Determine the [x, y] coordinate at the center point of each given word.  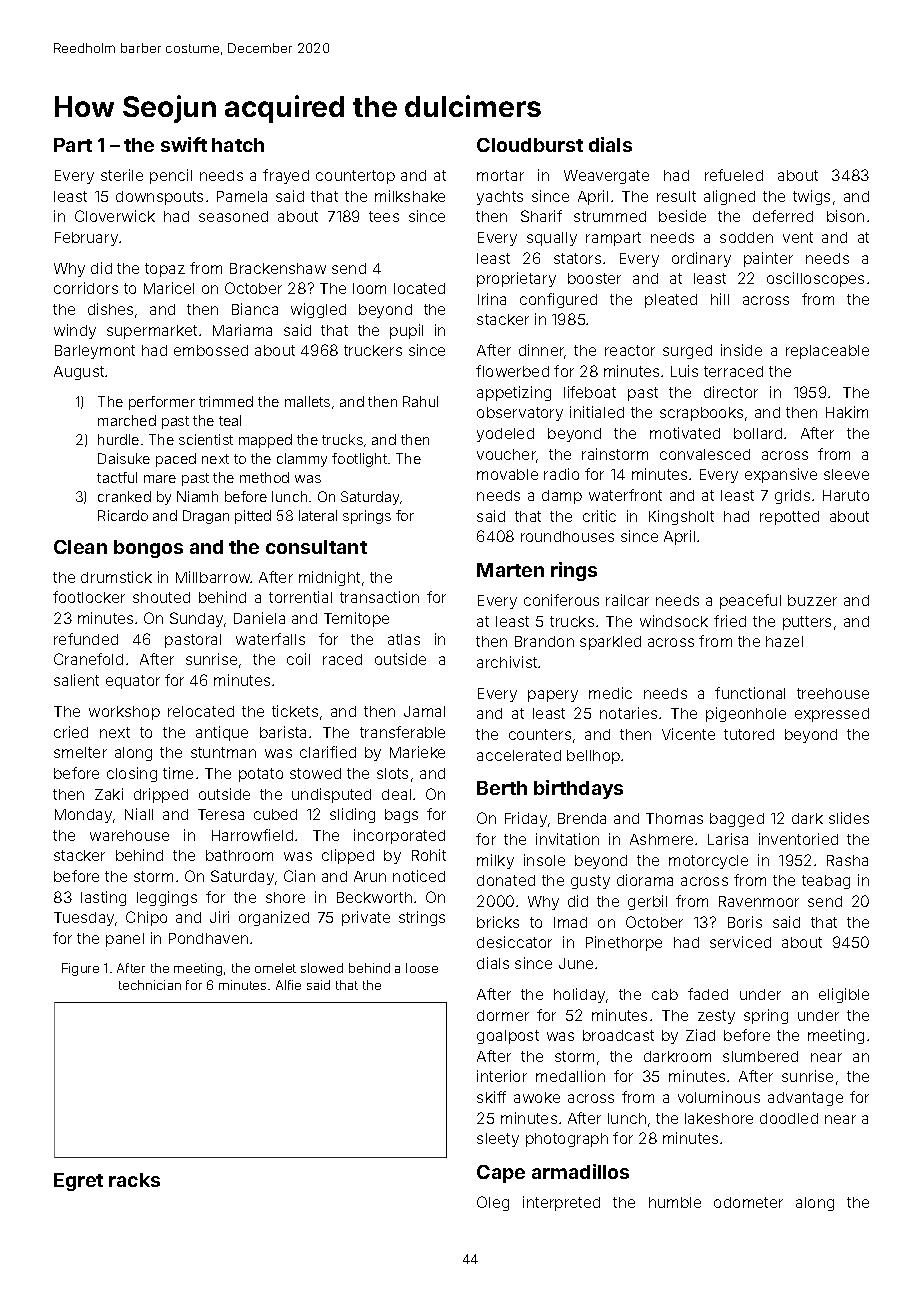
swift [184, 144]
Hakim [847, 412]
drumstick [116, 577]
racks [134, 1180]
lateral [318, 515]
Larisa [728, 839]
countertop [355, 177]
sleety [498, 1140]
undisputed [331, 795]
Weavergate [606, 177]
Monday [83, 816]
